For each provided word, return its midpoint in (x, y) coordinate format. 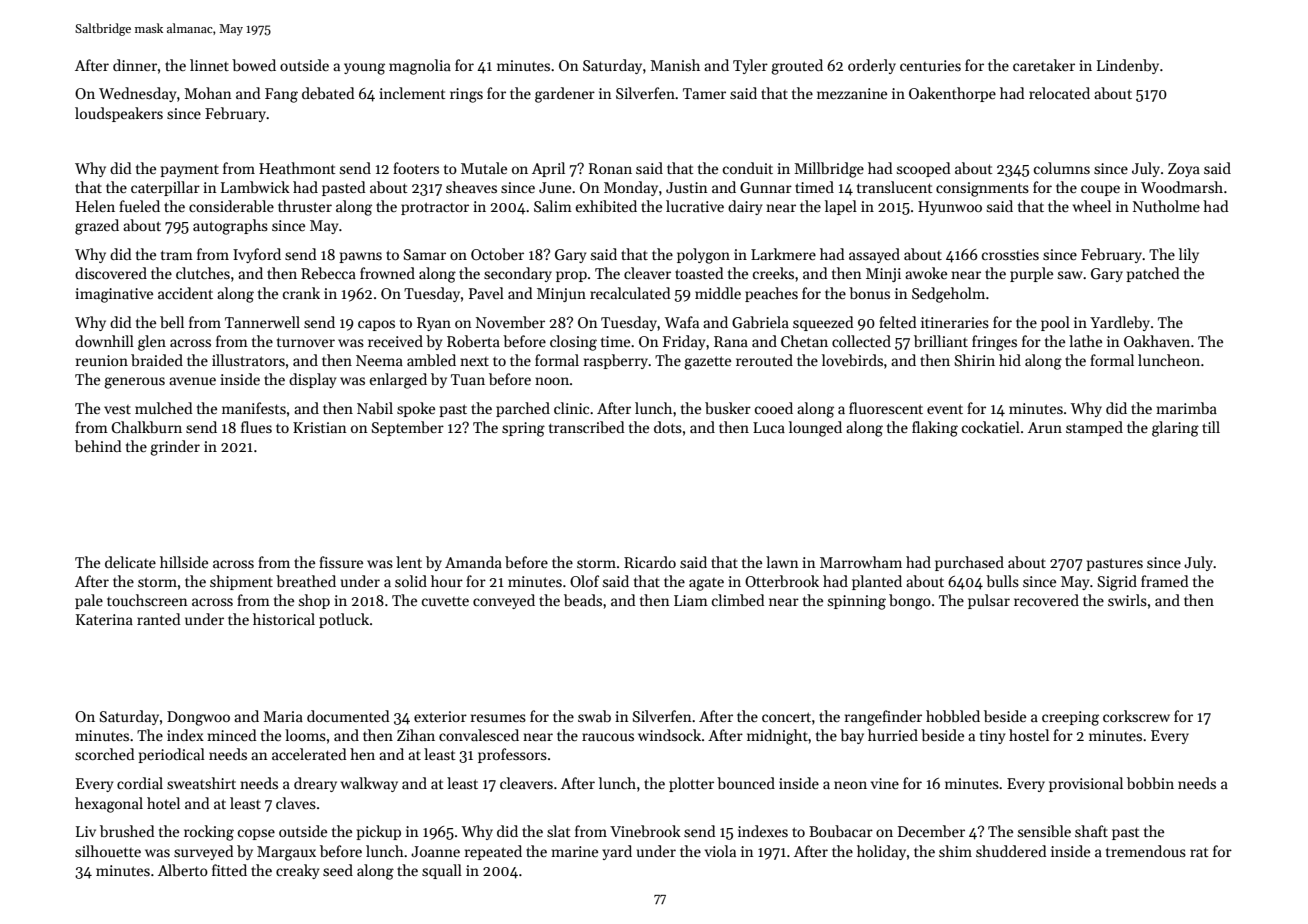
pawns (360, 257)
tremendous (1146, 851)
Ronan (610, 168)
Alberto (183, 870)
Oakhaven (1157, 341)
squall (442, 871)
